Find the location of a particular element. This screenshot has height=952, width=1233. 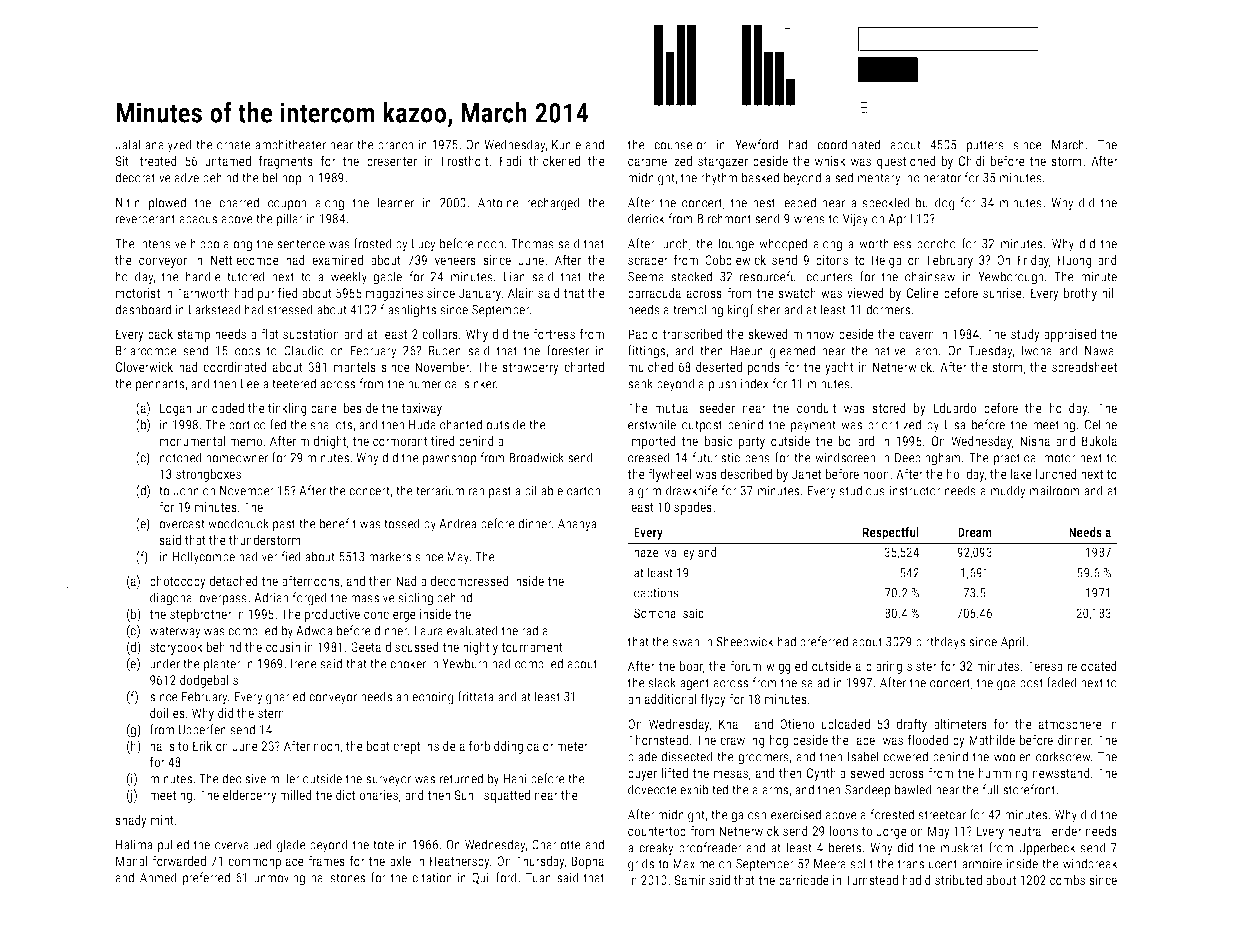

spreadsheet is located at coordinates (1084, 368).
